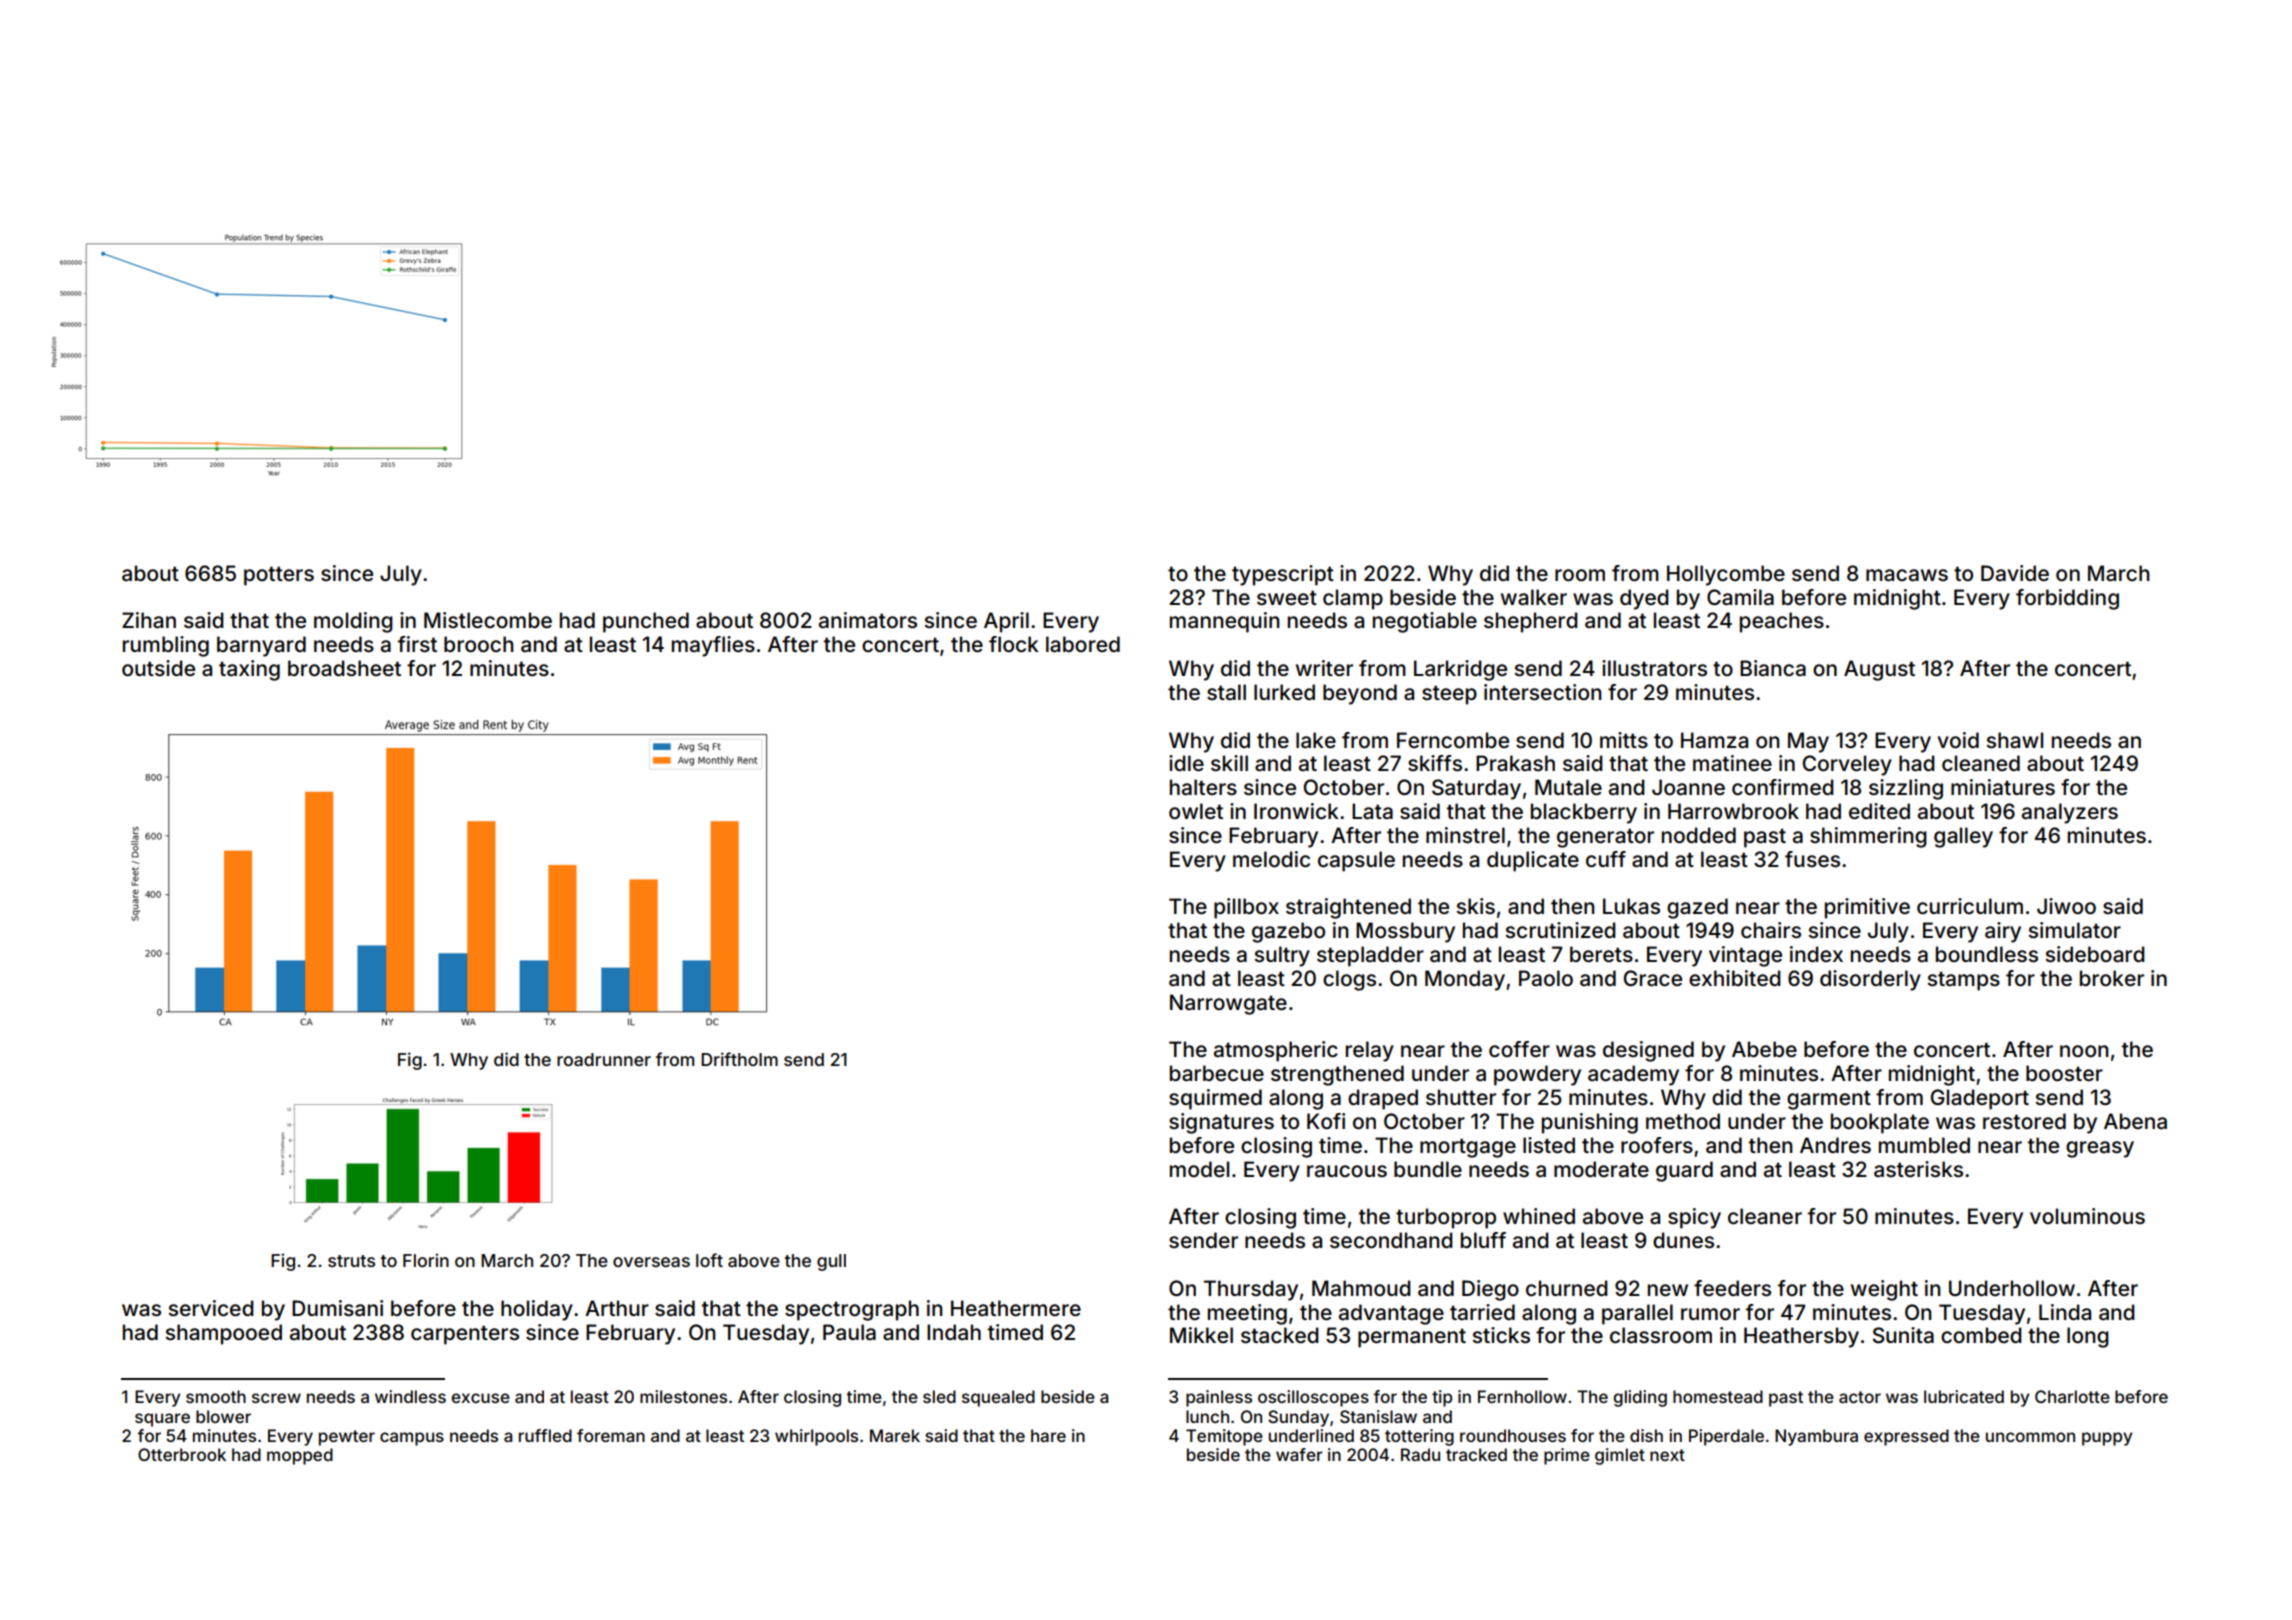 The image size is (2292, 1620). I want to click on potters, so click(279, 576).
